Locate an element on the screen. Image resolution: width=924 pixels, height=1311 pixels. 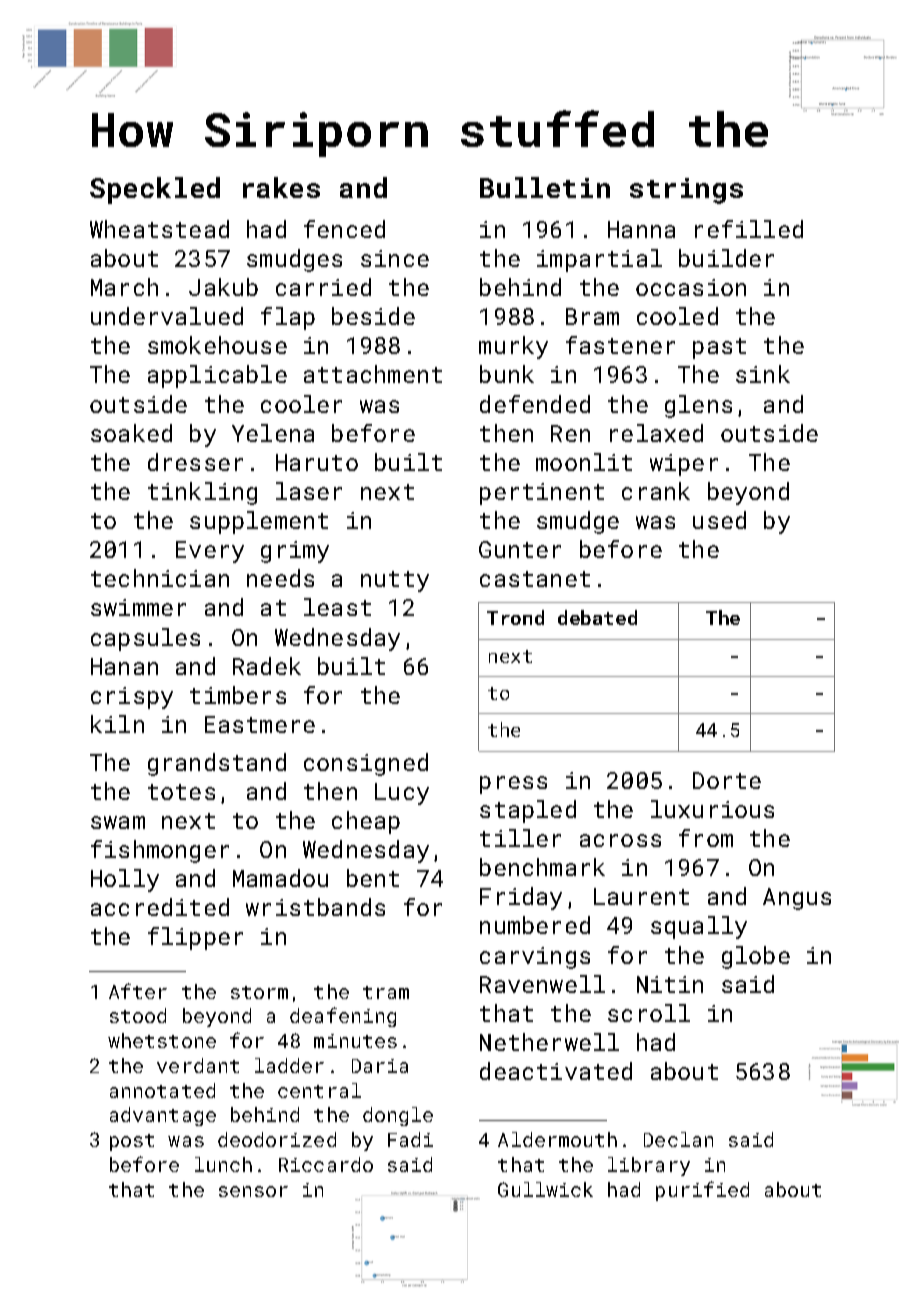
Dorte is located at coordinates (727, 780).
